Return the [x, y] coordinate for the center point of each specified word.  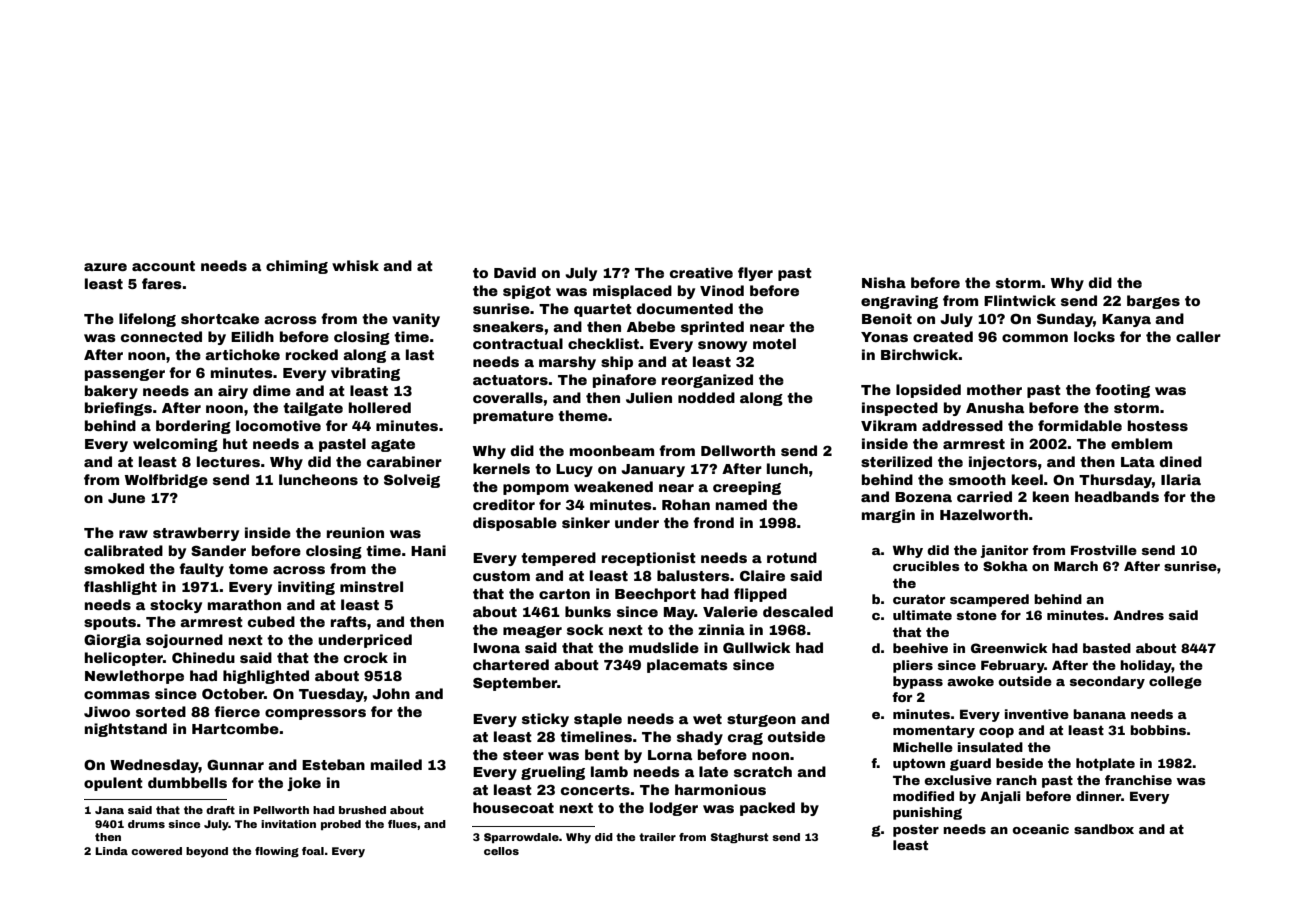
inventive [1037, 714]
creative [701, 272]
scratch [763, 771]
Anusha [995, 407]
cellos [501, 851]
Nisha [884, 282]
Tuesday [331, 695]
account [163, 266]
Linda [111, 851]
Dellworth [738, 450]
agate [393, 445]
